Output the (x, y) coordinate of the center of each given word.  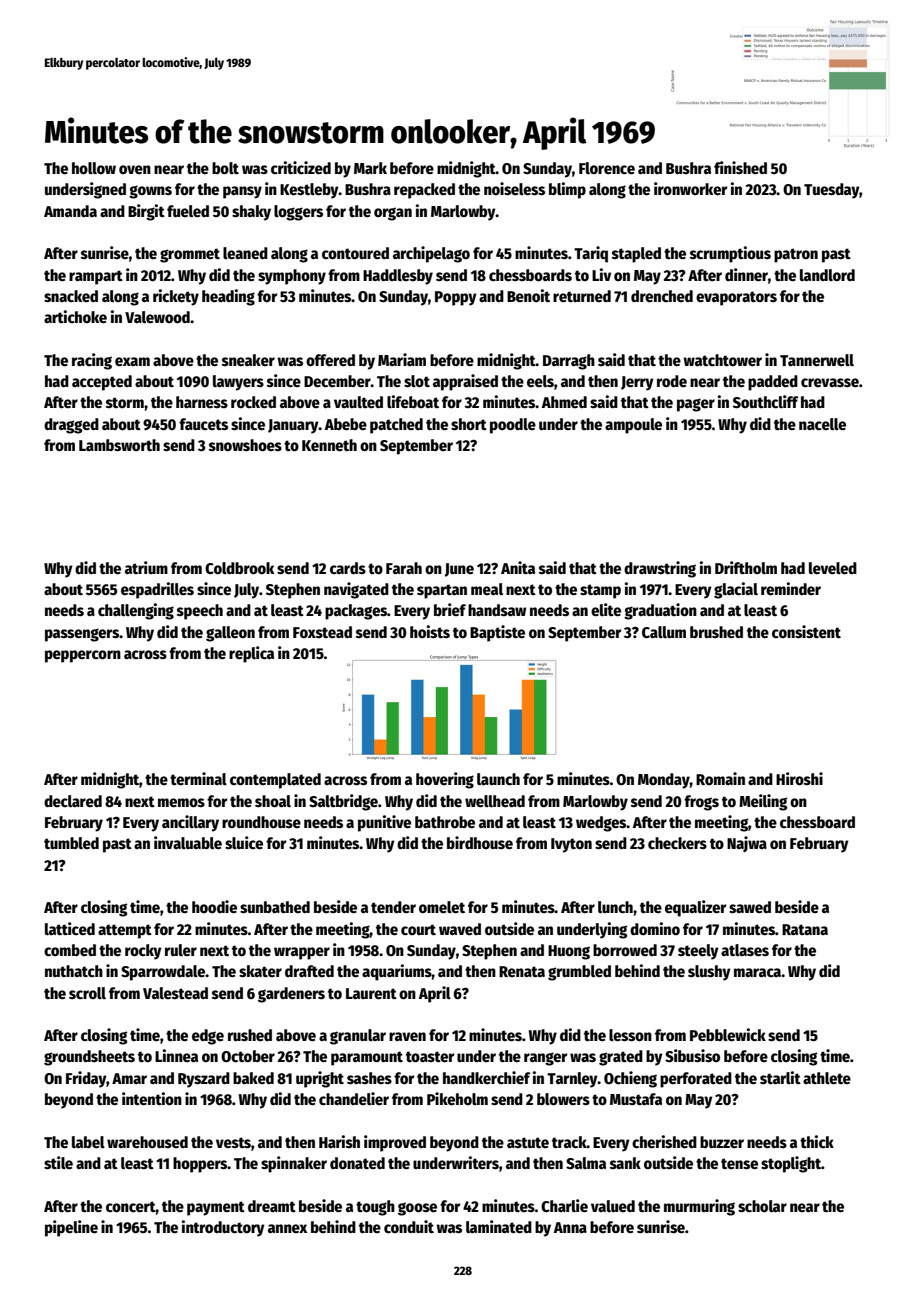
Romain (720, 778)
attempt (125, 931)
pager (696, 405)
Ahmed (564, 402)
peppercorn (83, 656)
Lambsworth (119, 445)
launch (498, 779)
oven (135, 169)
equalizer (695, 908)
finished (740, 168)
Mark (370, 168)
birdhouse (480, 843)
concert (131, 1207)
